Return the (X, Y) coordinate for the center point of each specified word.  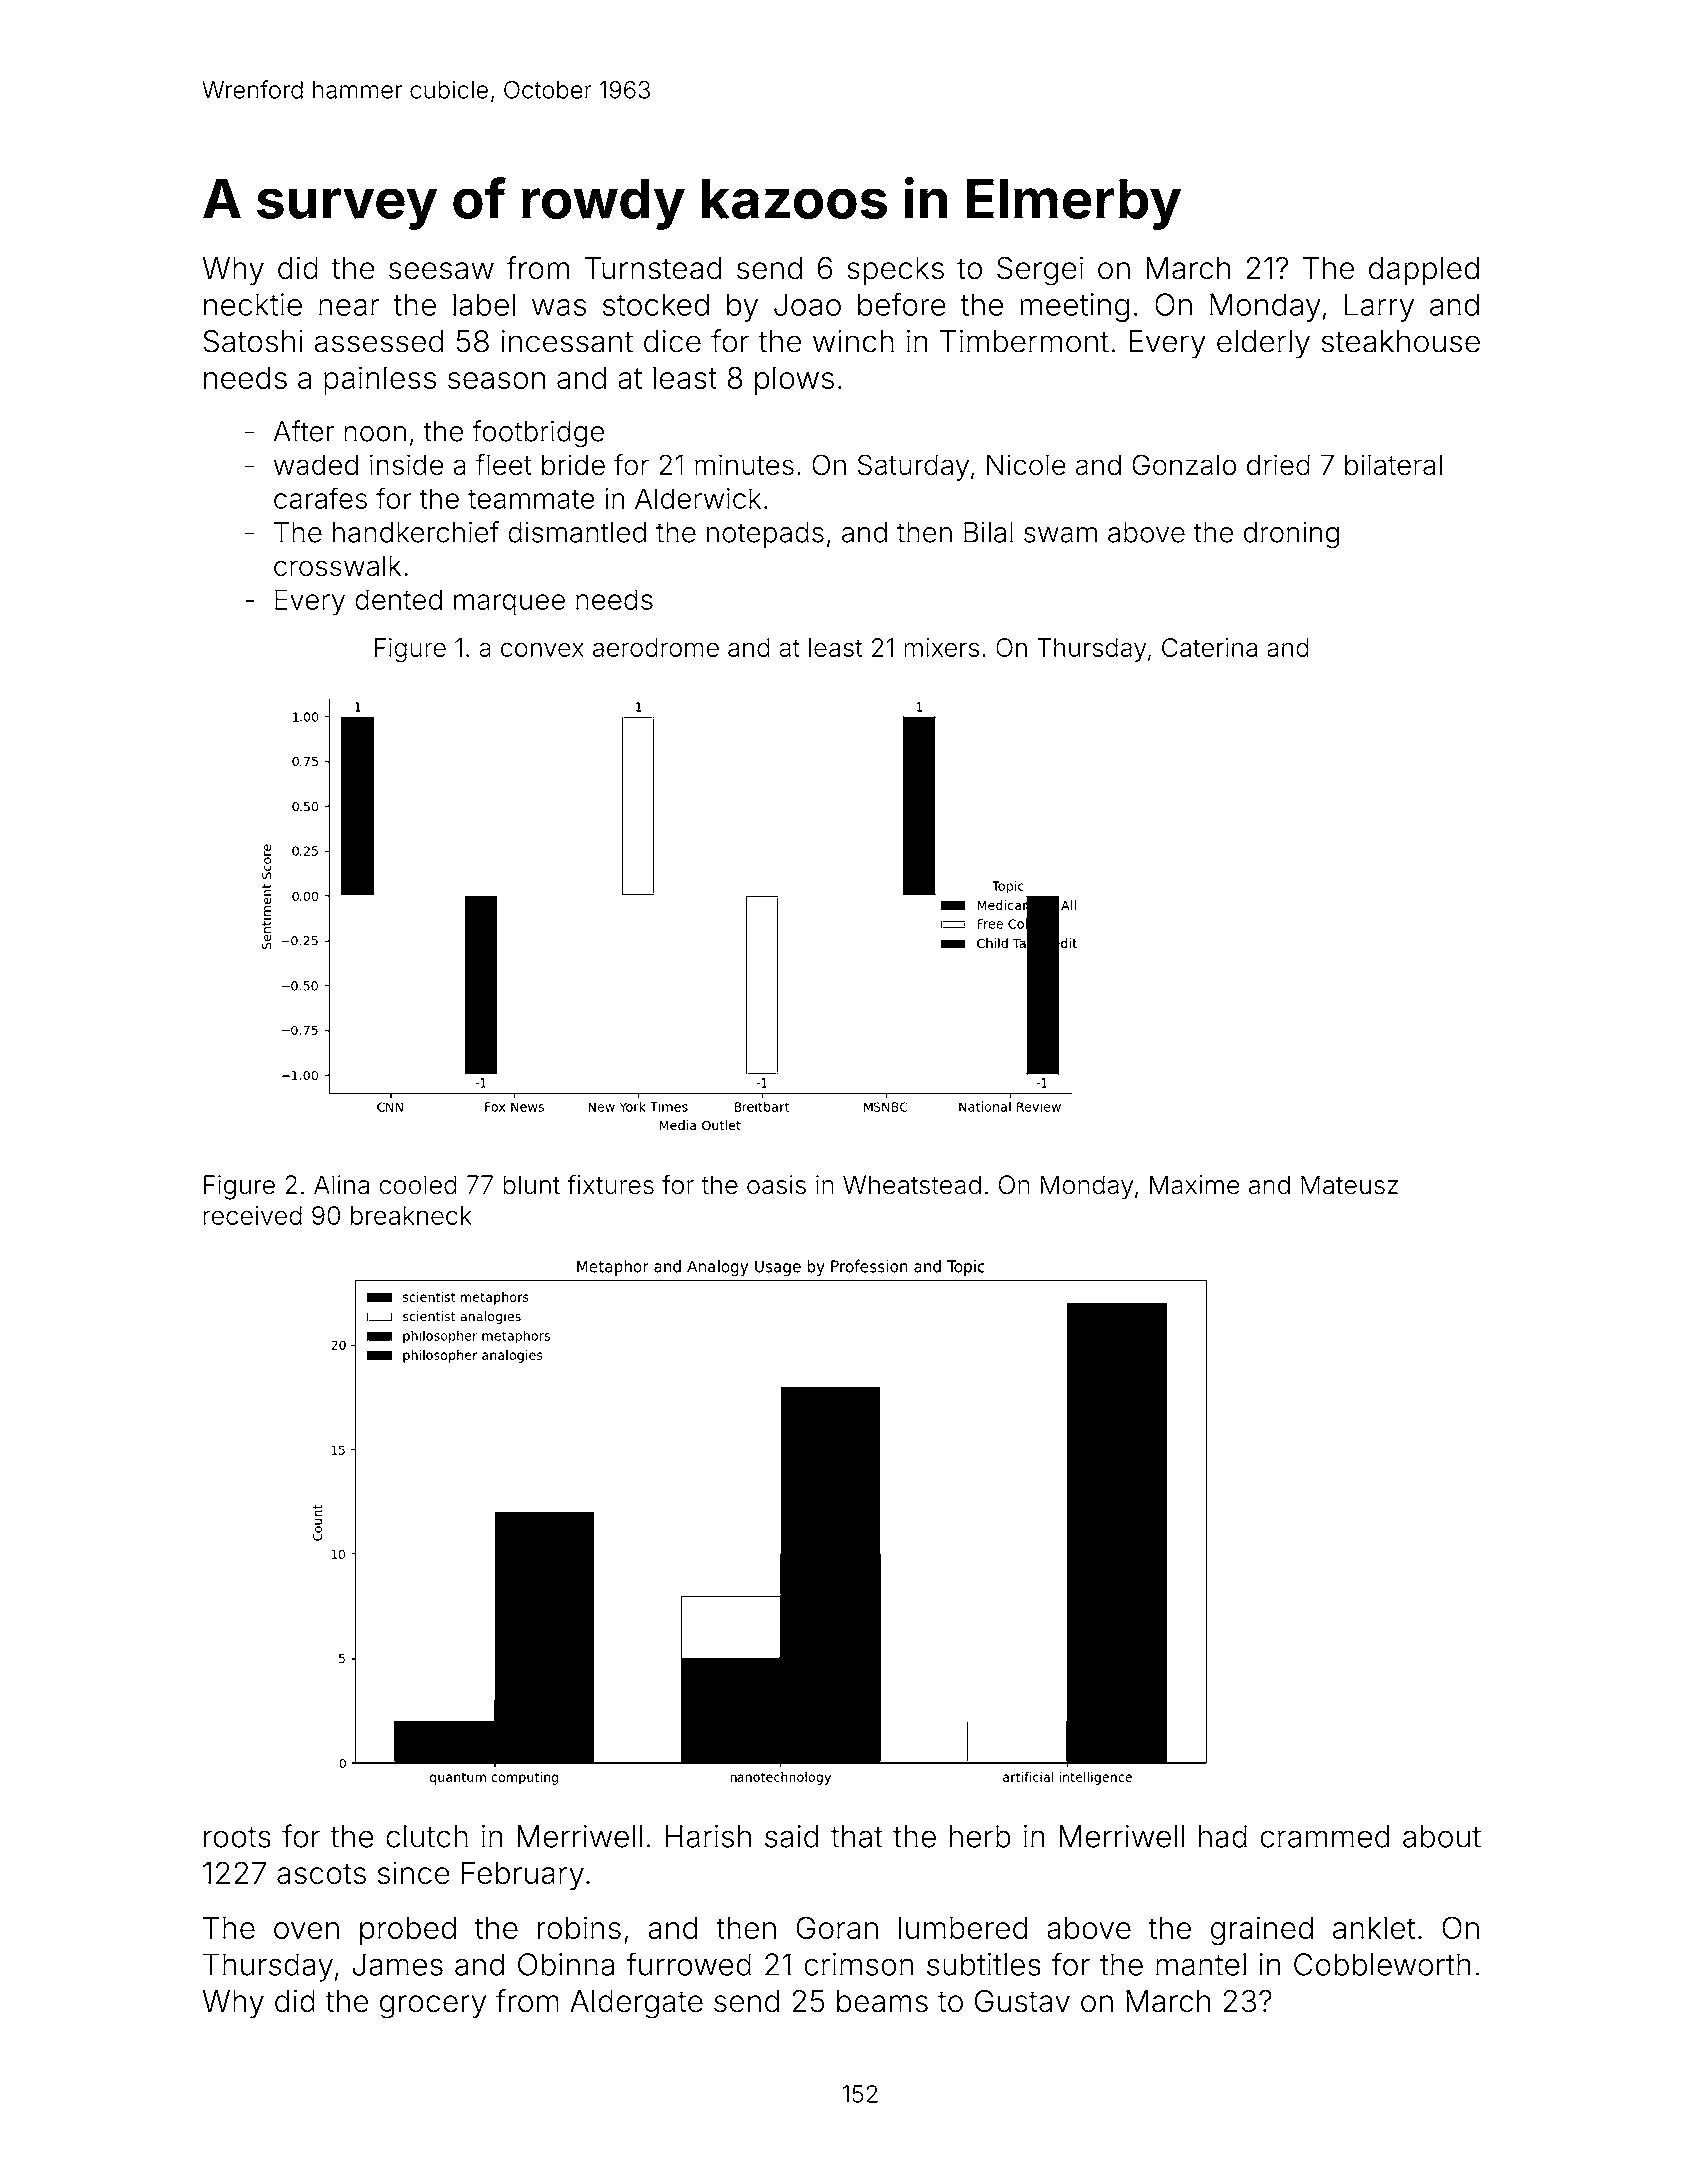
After (304, 431)
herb (980, 1836)
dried (1278, 464)
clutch (427, 1836)
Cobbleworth (1382, 1964)
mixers (941, 647)
